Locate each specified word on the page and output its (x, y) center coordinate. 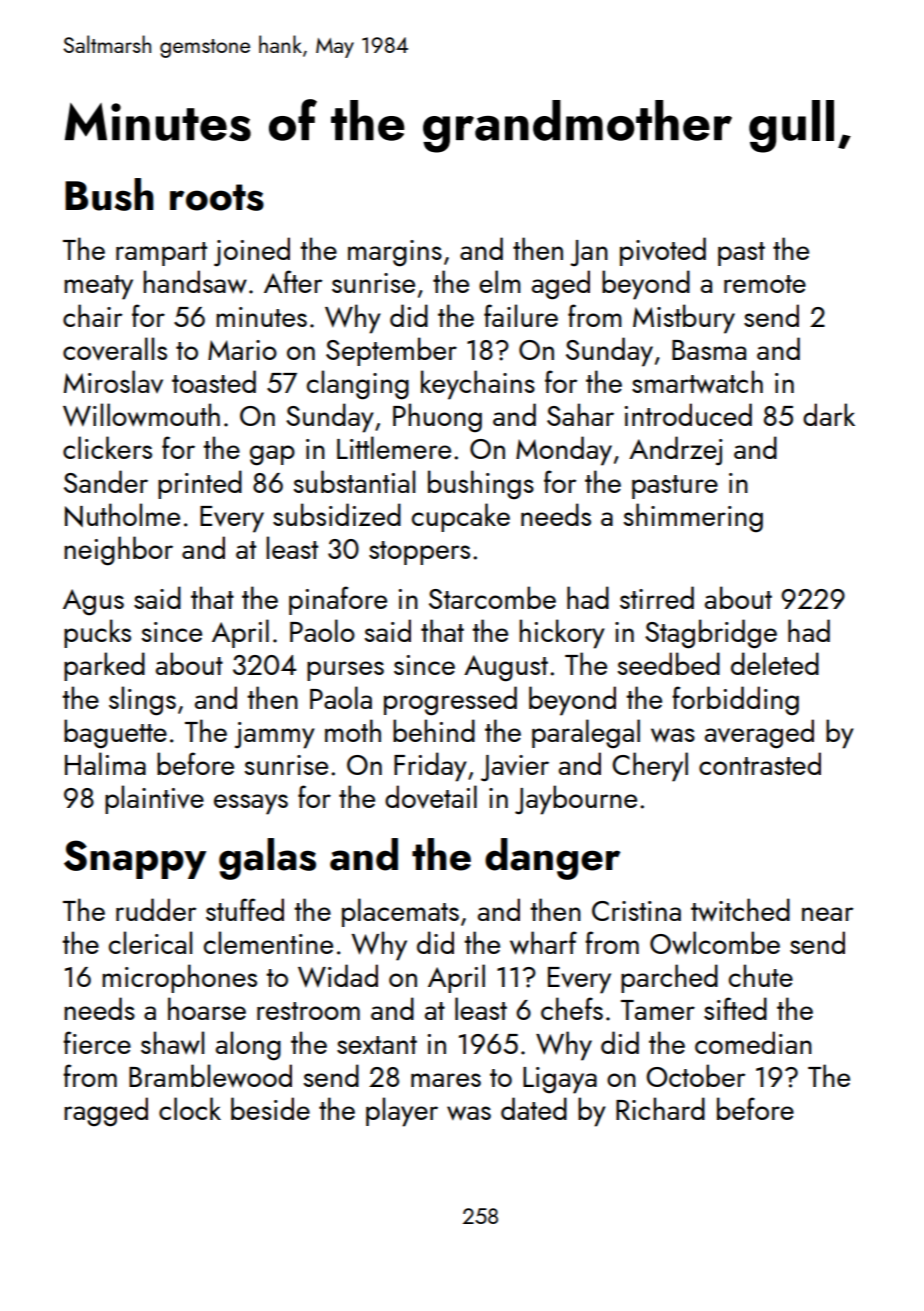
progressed (450, 701)
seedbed (669, 663)
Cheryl (650, 767)
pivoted (663, 251)
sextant (377, 1045)
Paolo (322, 630)
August (506, 668)
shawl (172, 1042)
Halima (105, 763)
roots (217, 197)
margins (395, 253)
